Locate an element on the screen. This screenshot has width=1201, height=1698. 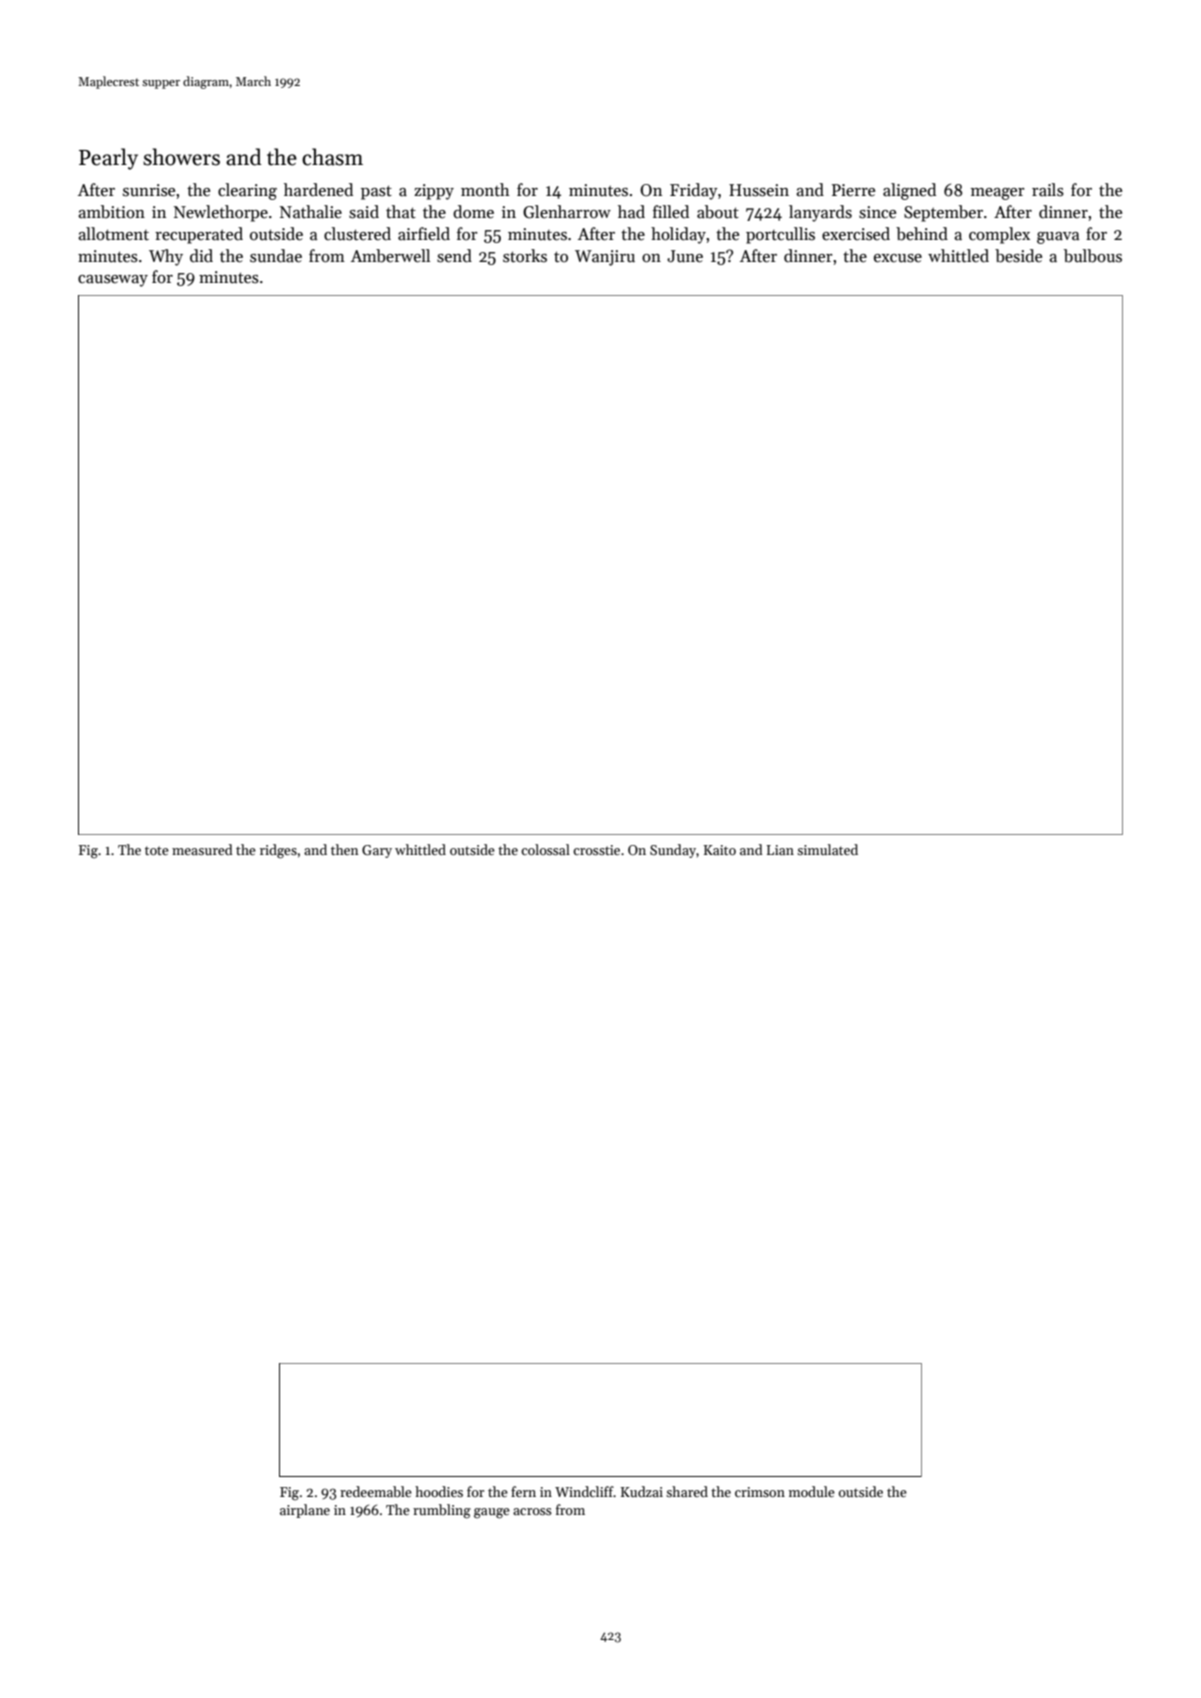
simulated is located at coordinates (827, 849).
